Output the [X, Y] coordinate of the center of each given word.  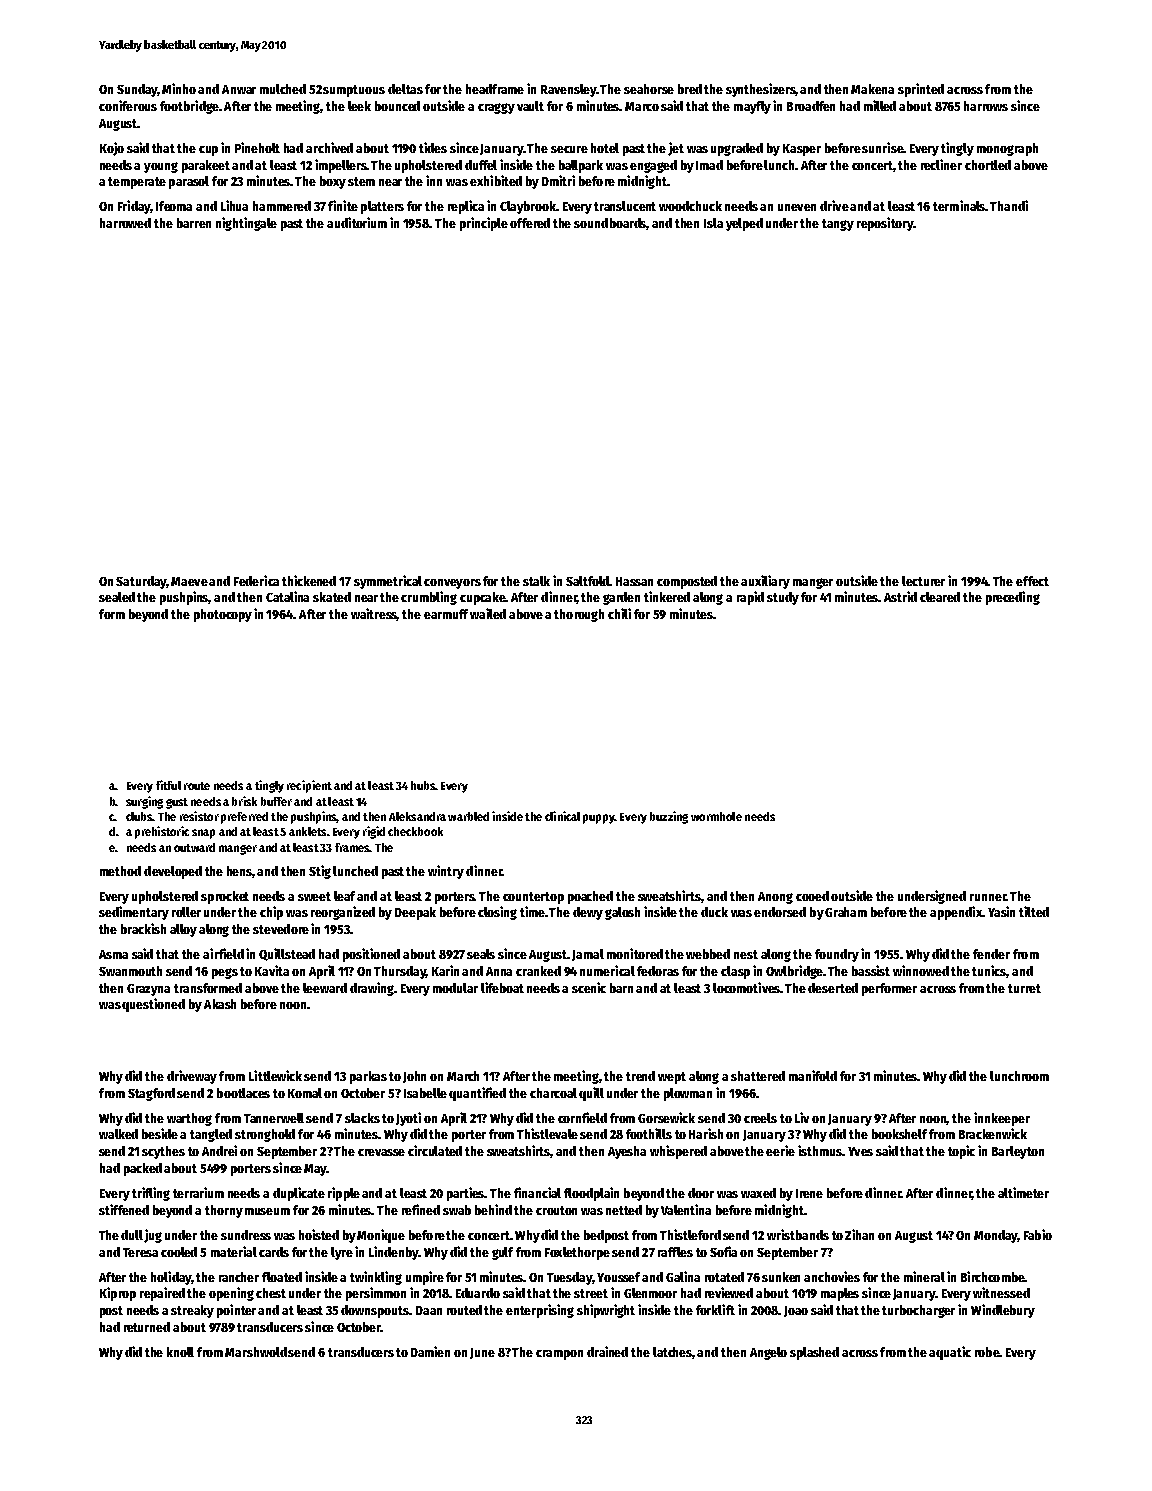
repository [885, 224]
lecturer [923, 581]
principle [484, 224]
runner [988, 897]
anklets [307, 831]
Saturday [141, 582]
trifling [151, 1194]
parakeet [206, 166]
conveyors [452, 584]
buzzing [669, 817]
